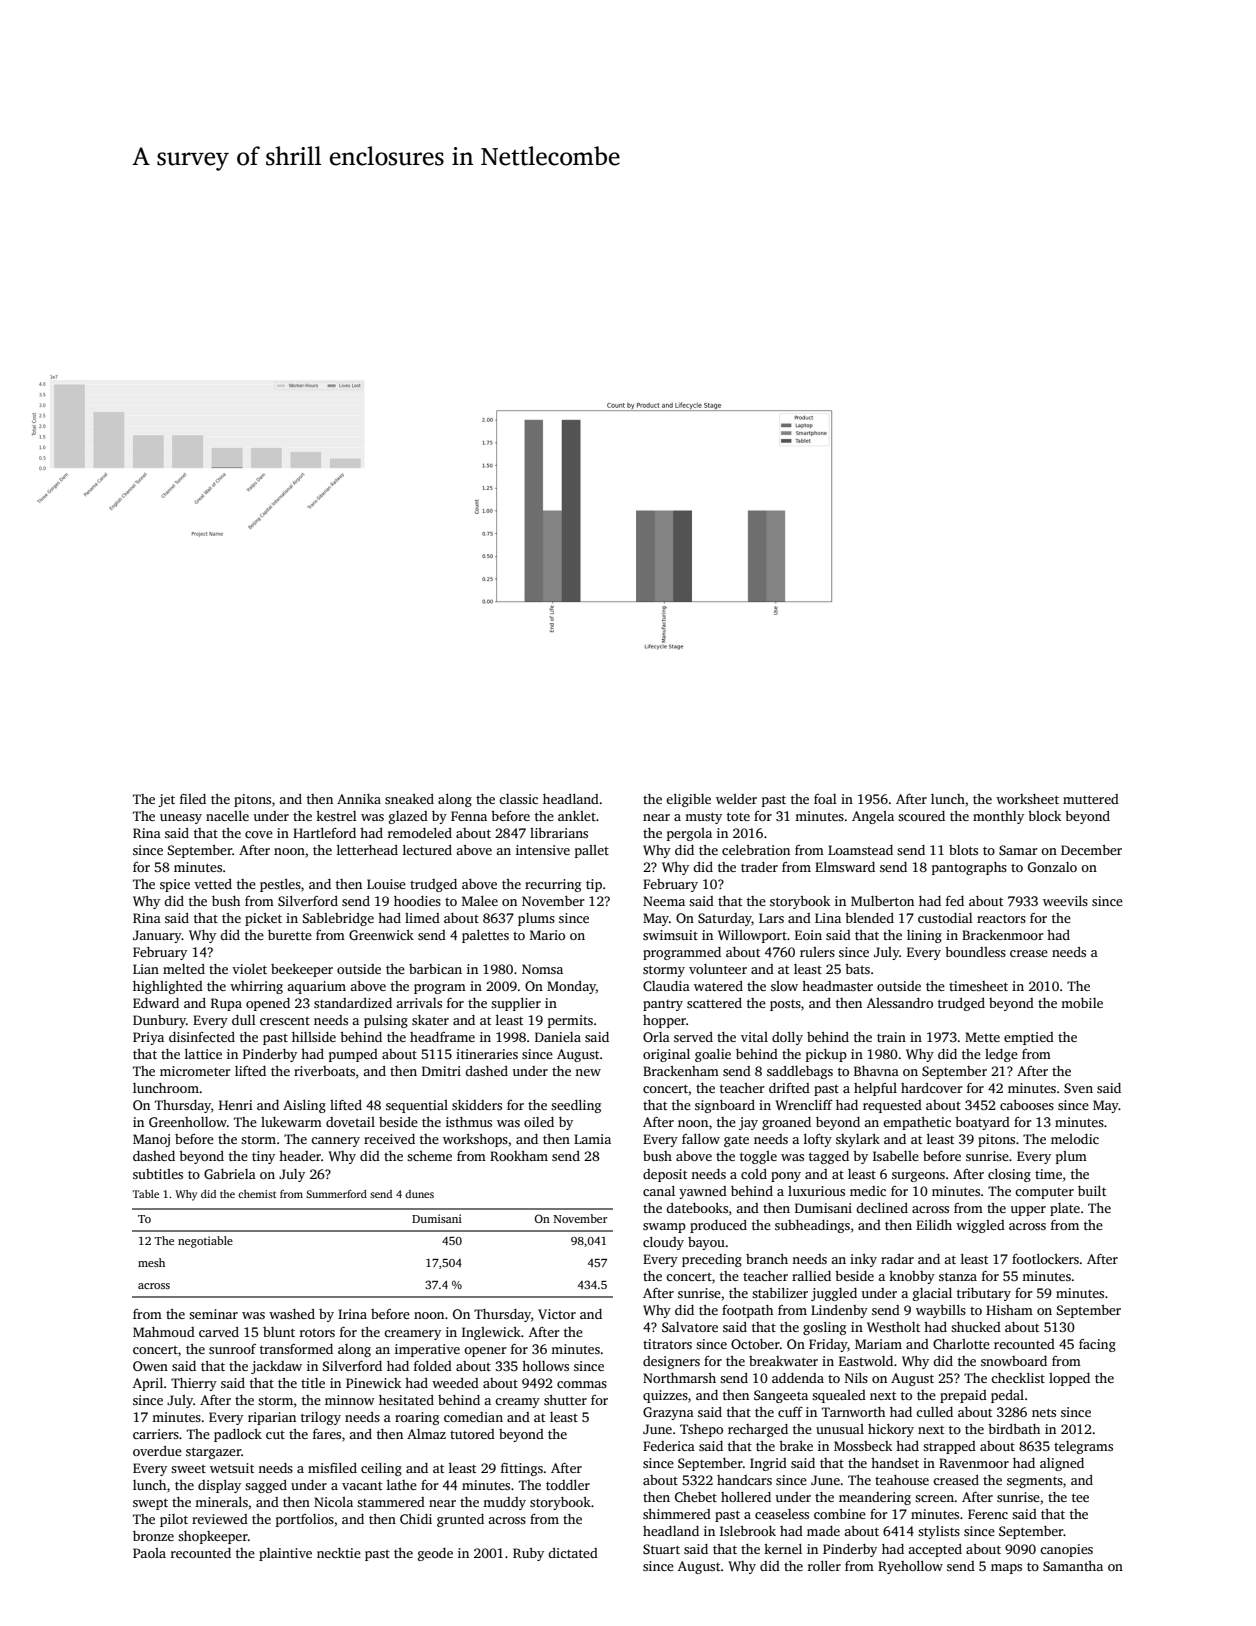 Image resolution: width=1256 pixels, height=1626 pixels. I want to click on welder, so click(736, 799).
